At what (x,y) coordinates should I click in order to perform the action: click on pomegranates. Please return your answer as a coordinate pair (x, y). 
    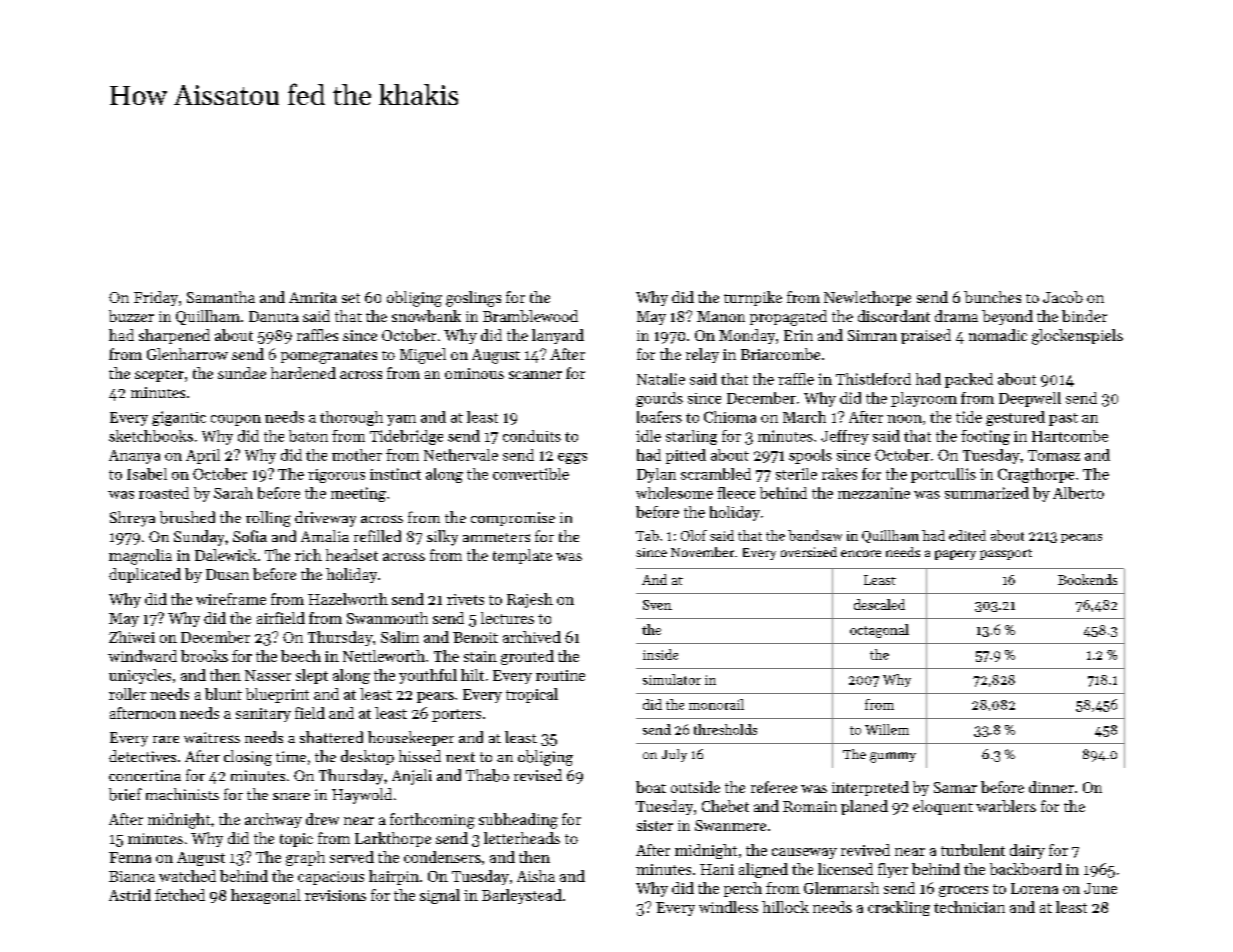
    Looking at the image, I should click on (329, 357).
